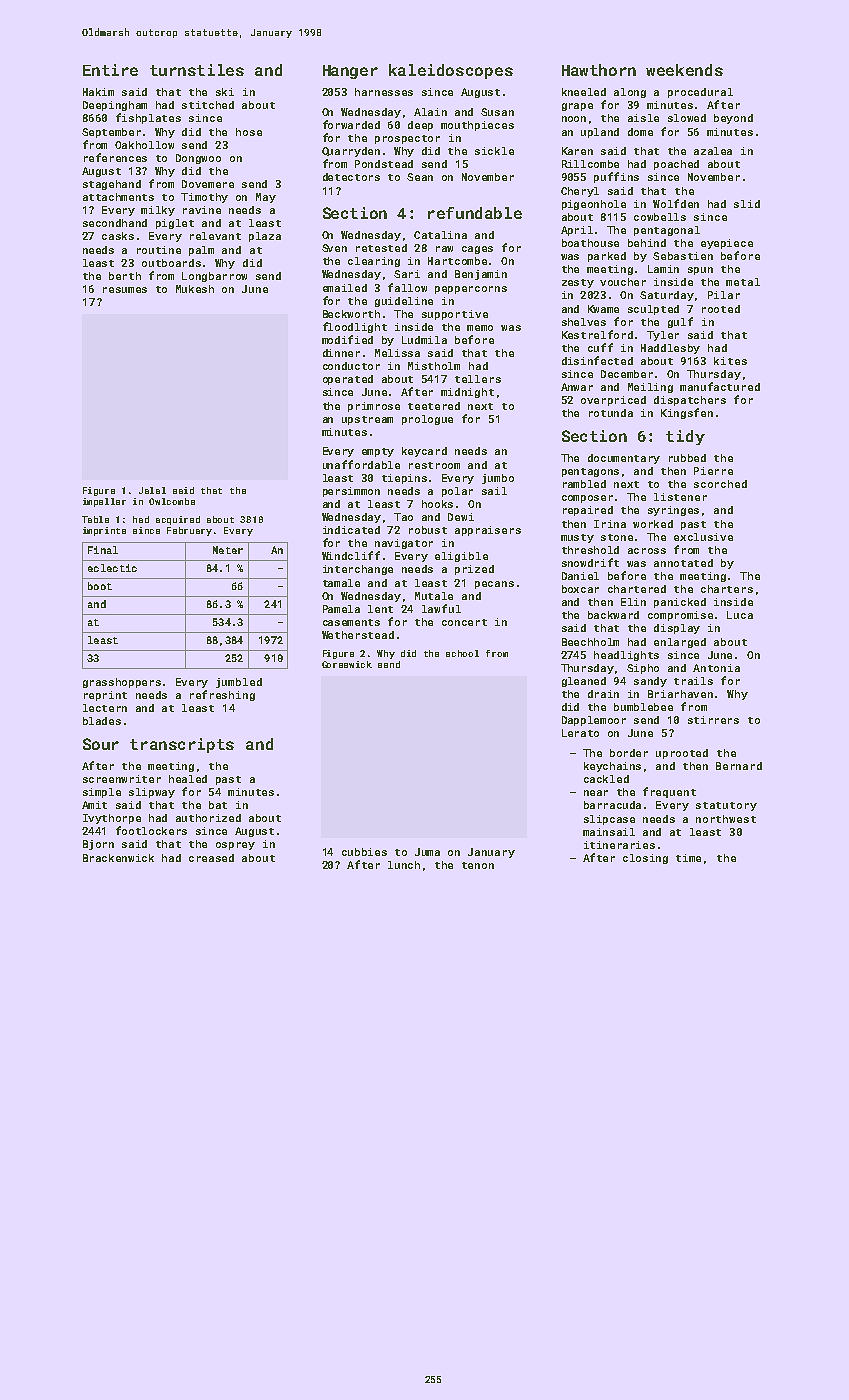 This page has height=1400, width=849. Describe the element at coordinates (364, 852) in the page. I see `cubbies` at that location.
